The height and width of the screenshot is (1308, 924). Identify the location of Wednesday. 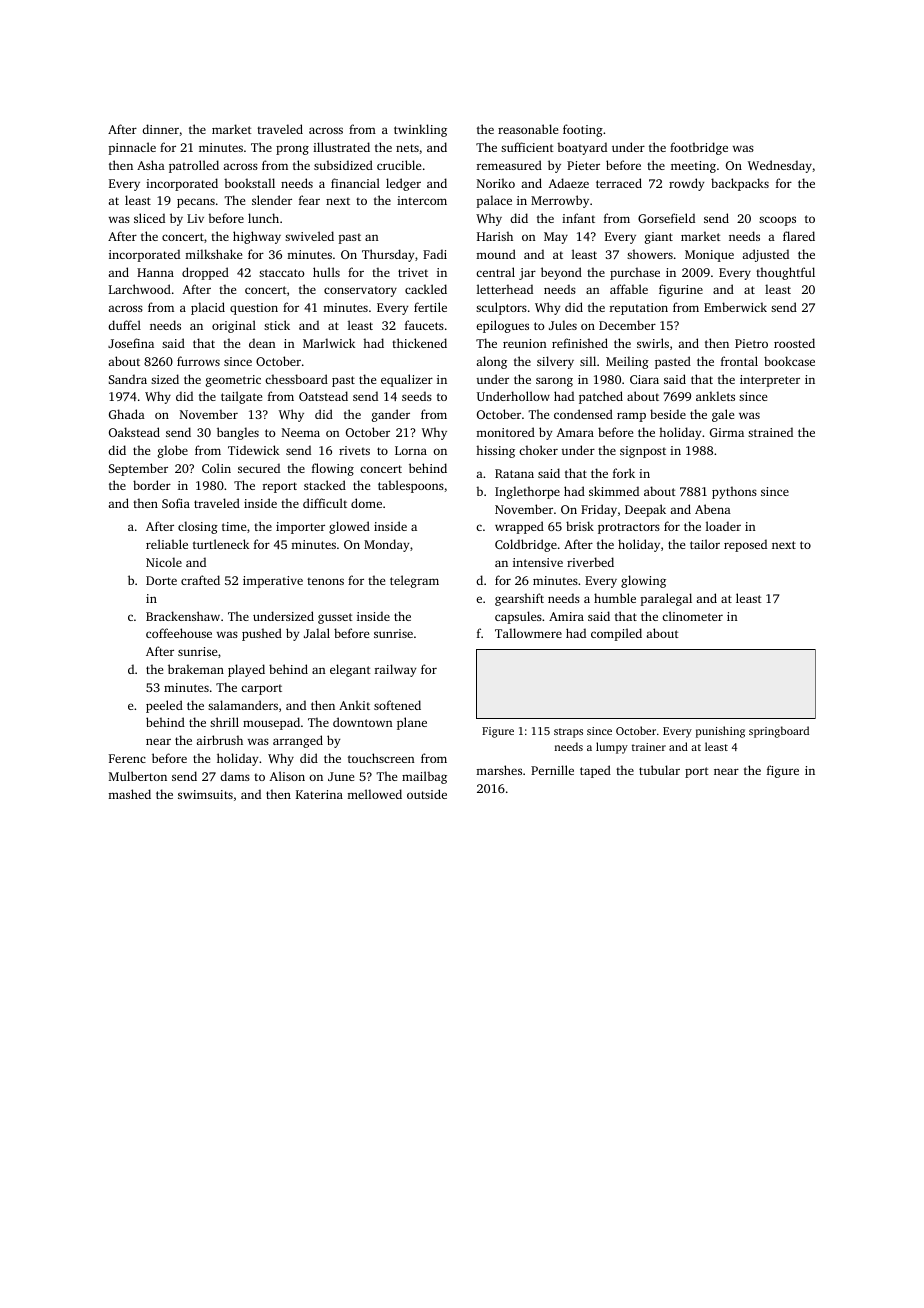
(780, 166).
